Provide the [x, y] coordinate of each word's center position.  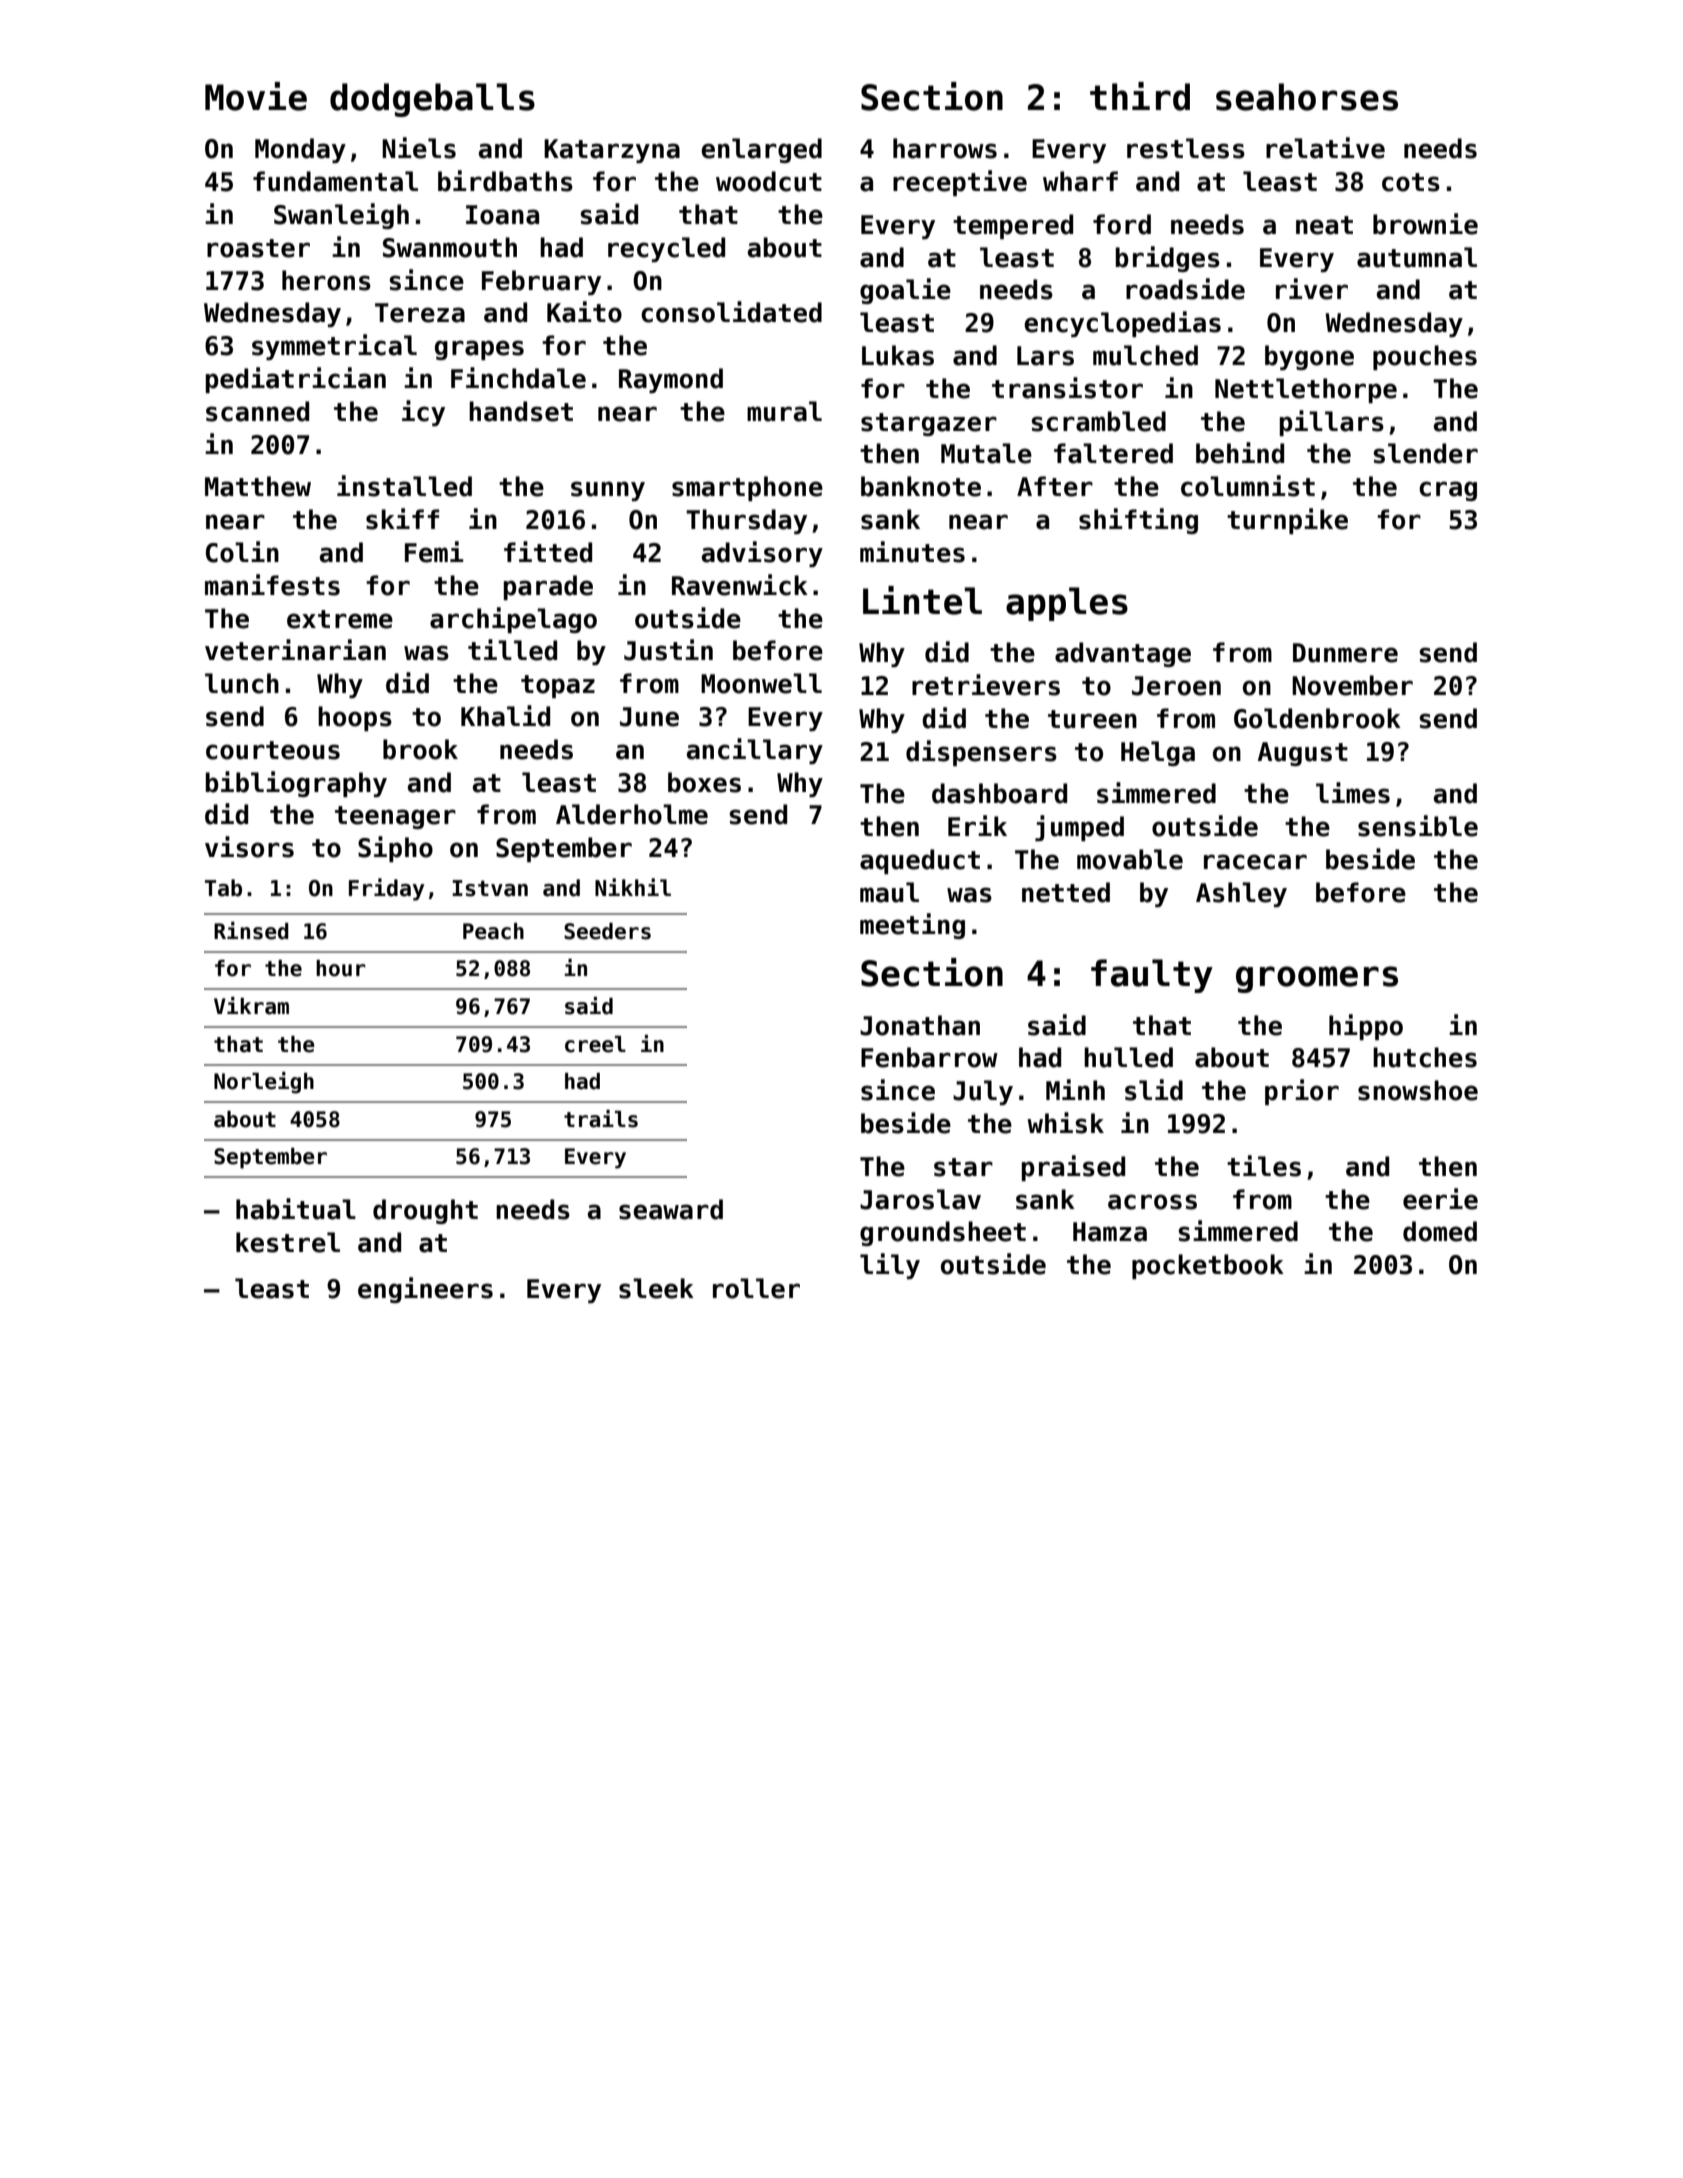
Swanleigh [341, 216]
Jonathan [920, 1025]
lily [890, 1266]
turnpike [1287, 521]
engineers [425, 1290]
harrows [945, 148]
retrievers [986, 685]
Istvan [490, 888]
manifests [272, 585]
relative [1325, 148]
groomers [1317, 979]
